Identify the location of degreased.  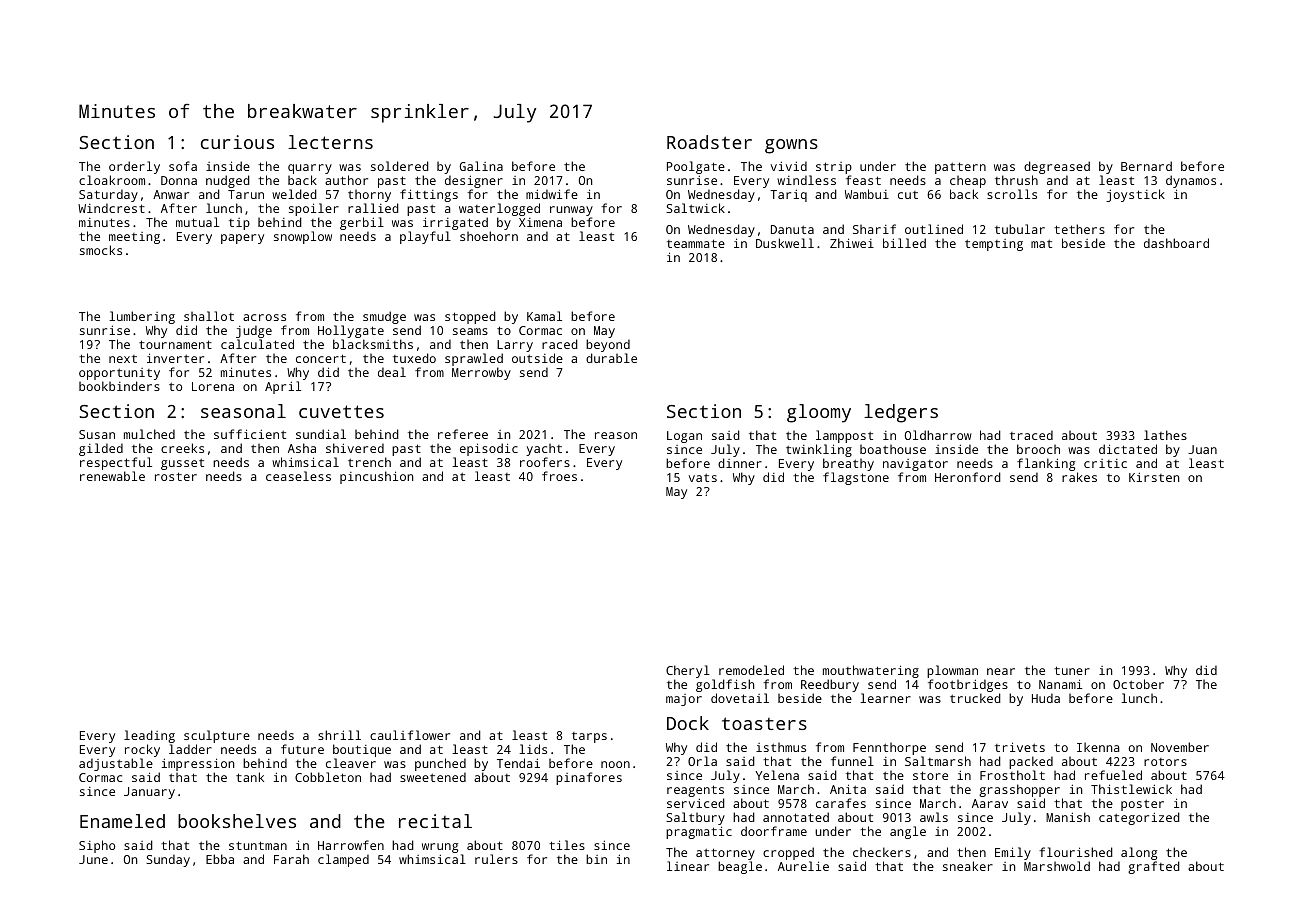
(1057, 167).
